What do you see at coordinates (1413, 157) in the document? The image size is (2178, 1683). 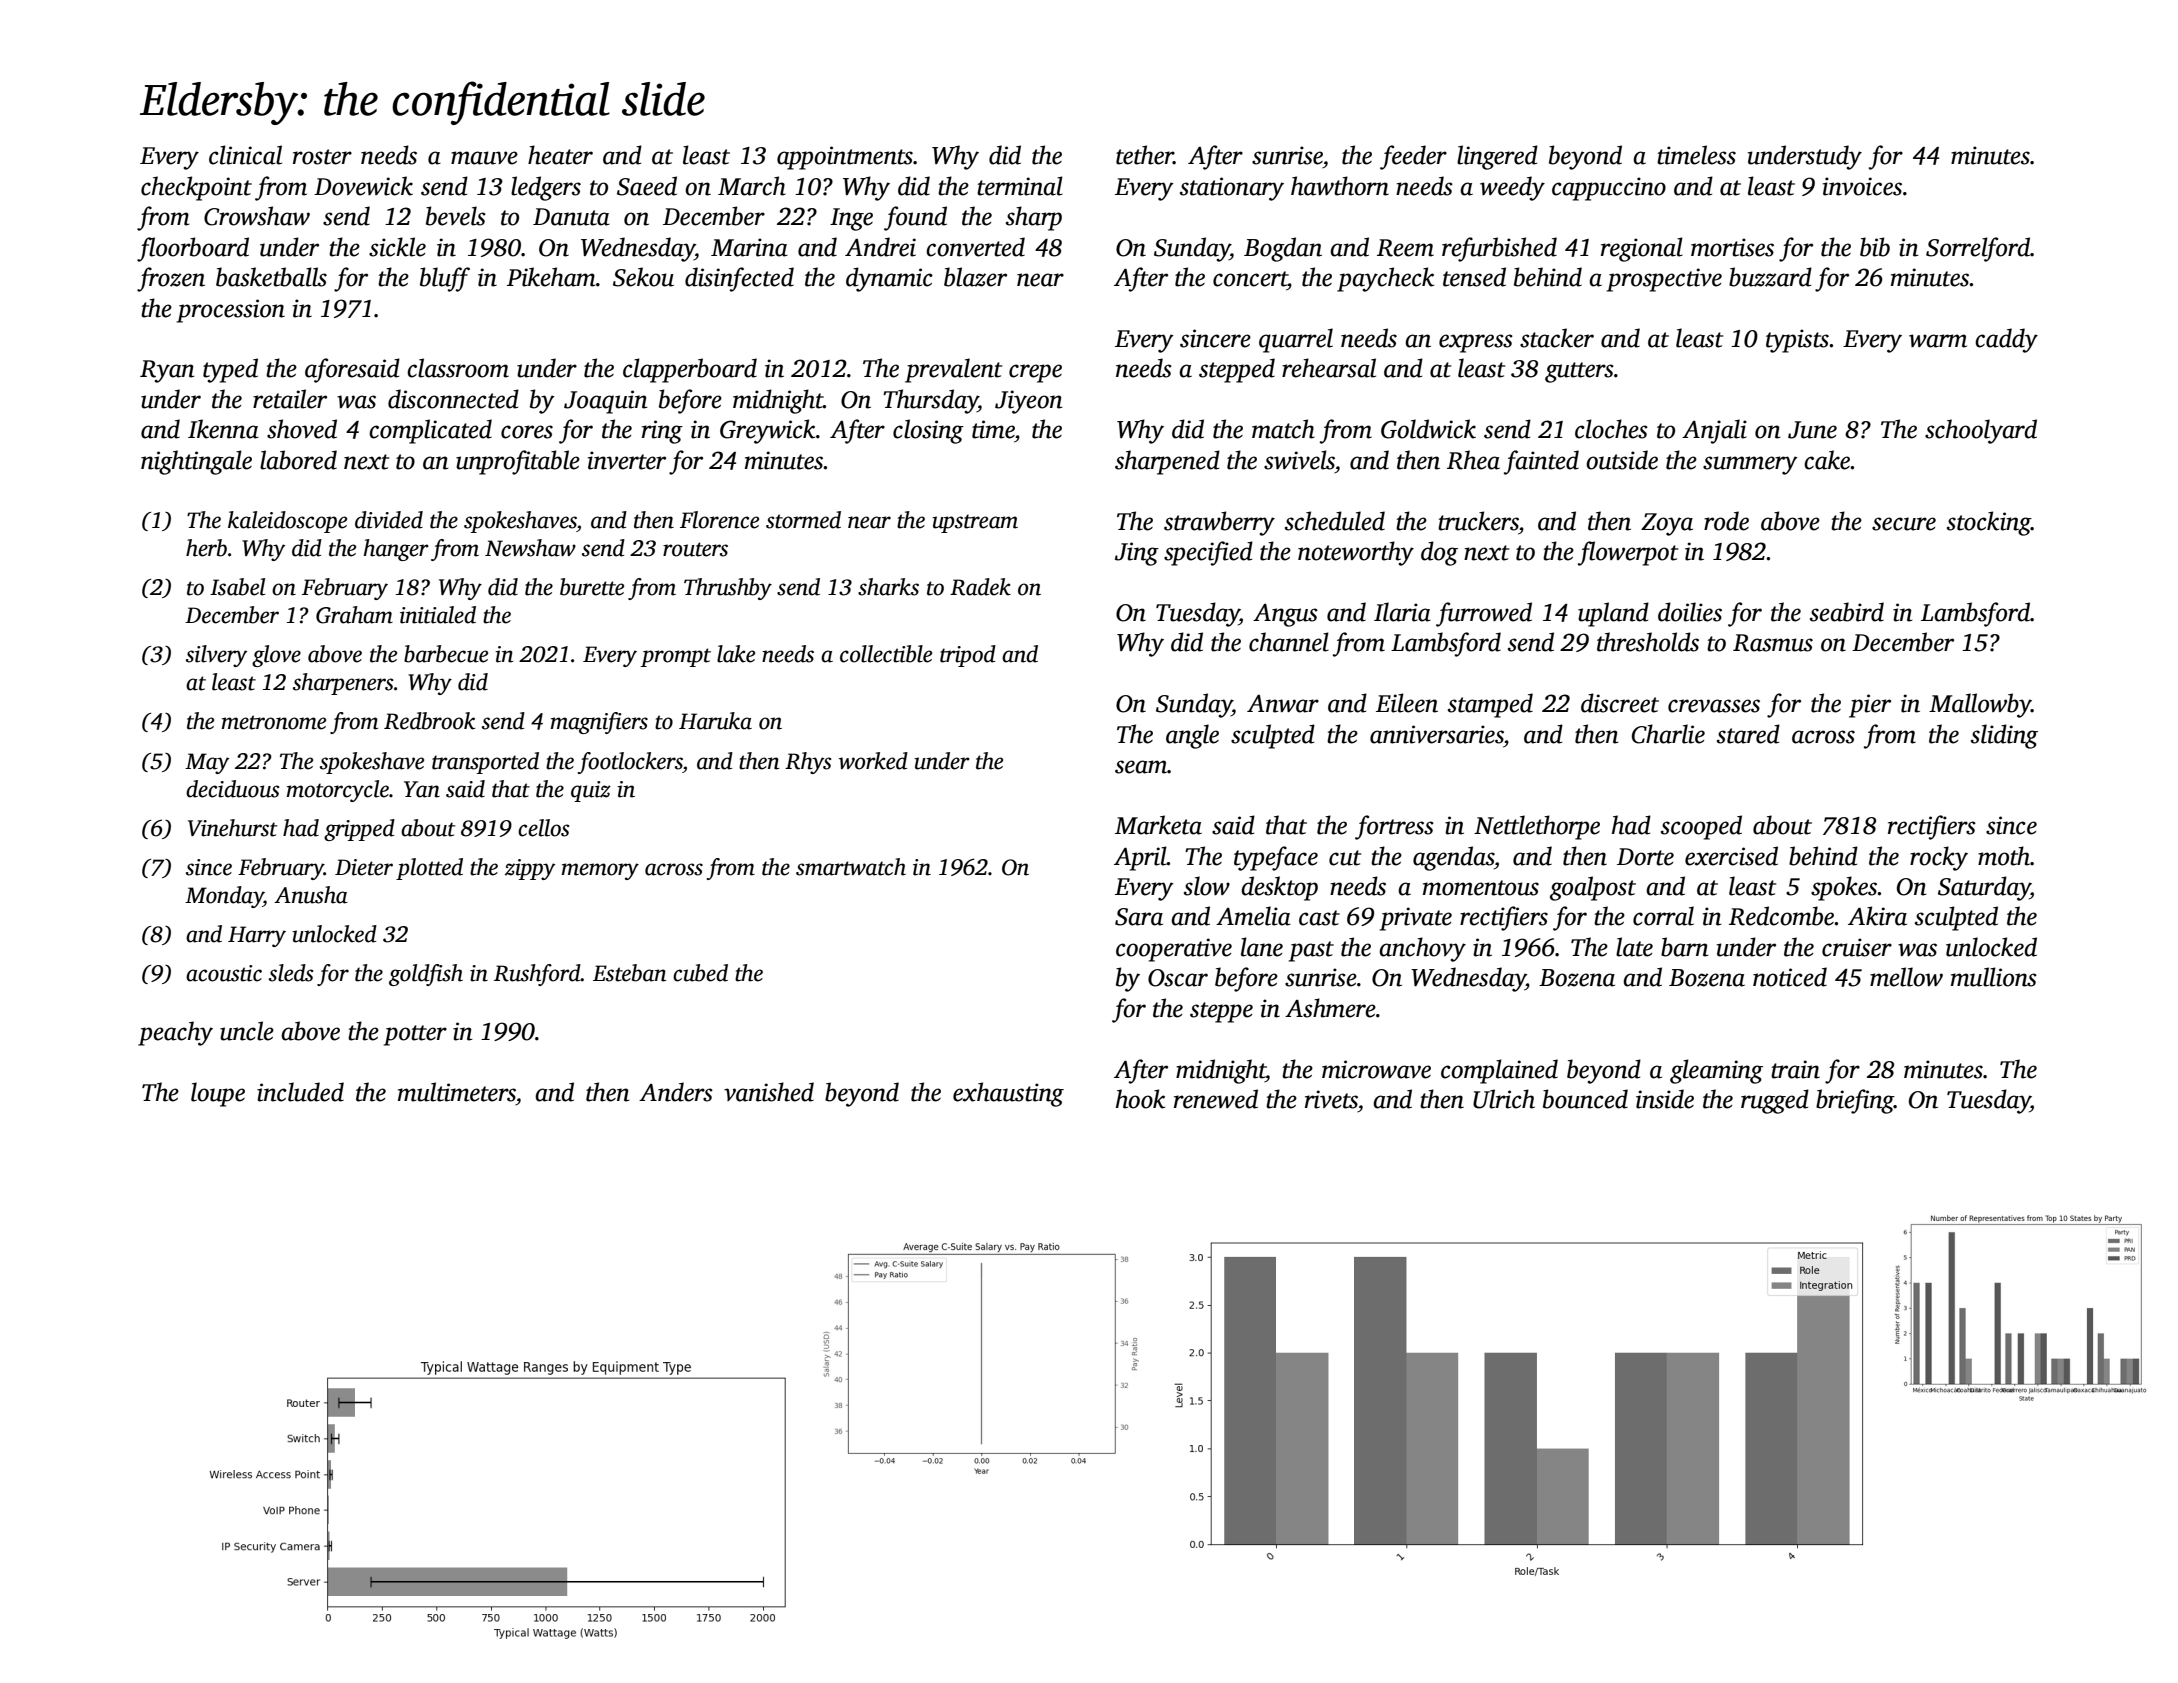 I see `feeder` at bounding box center [1413, 157].
